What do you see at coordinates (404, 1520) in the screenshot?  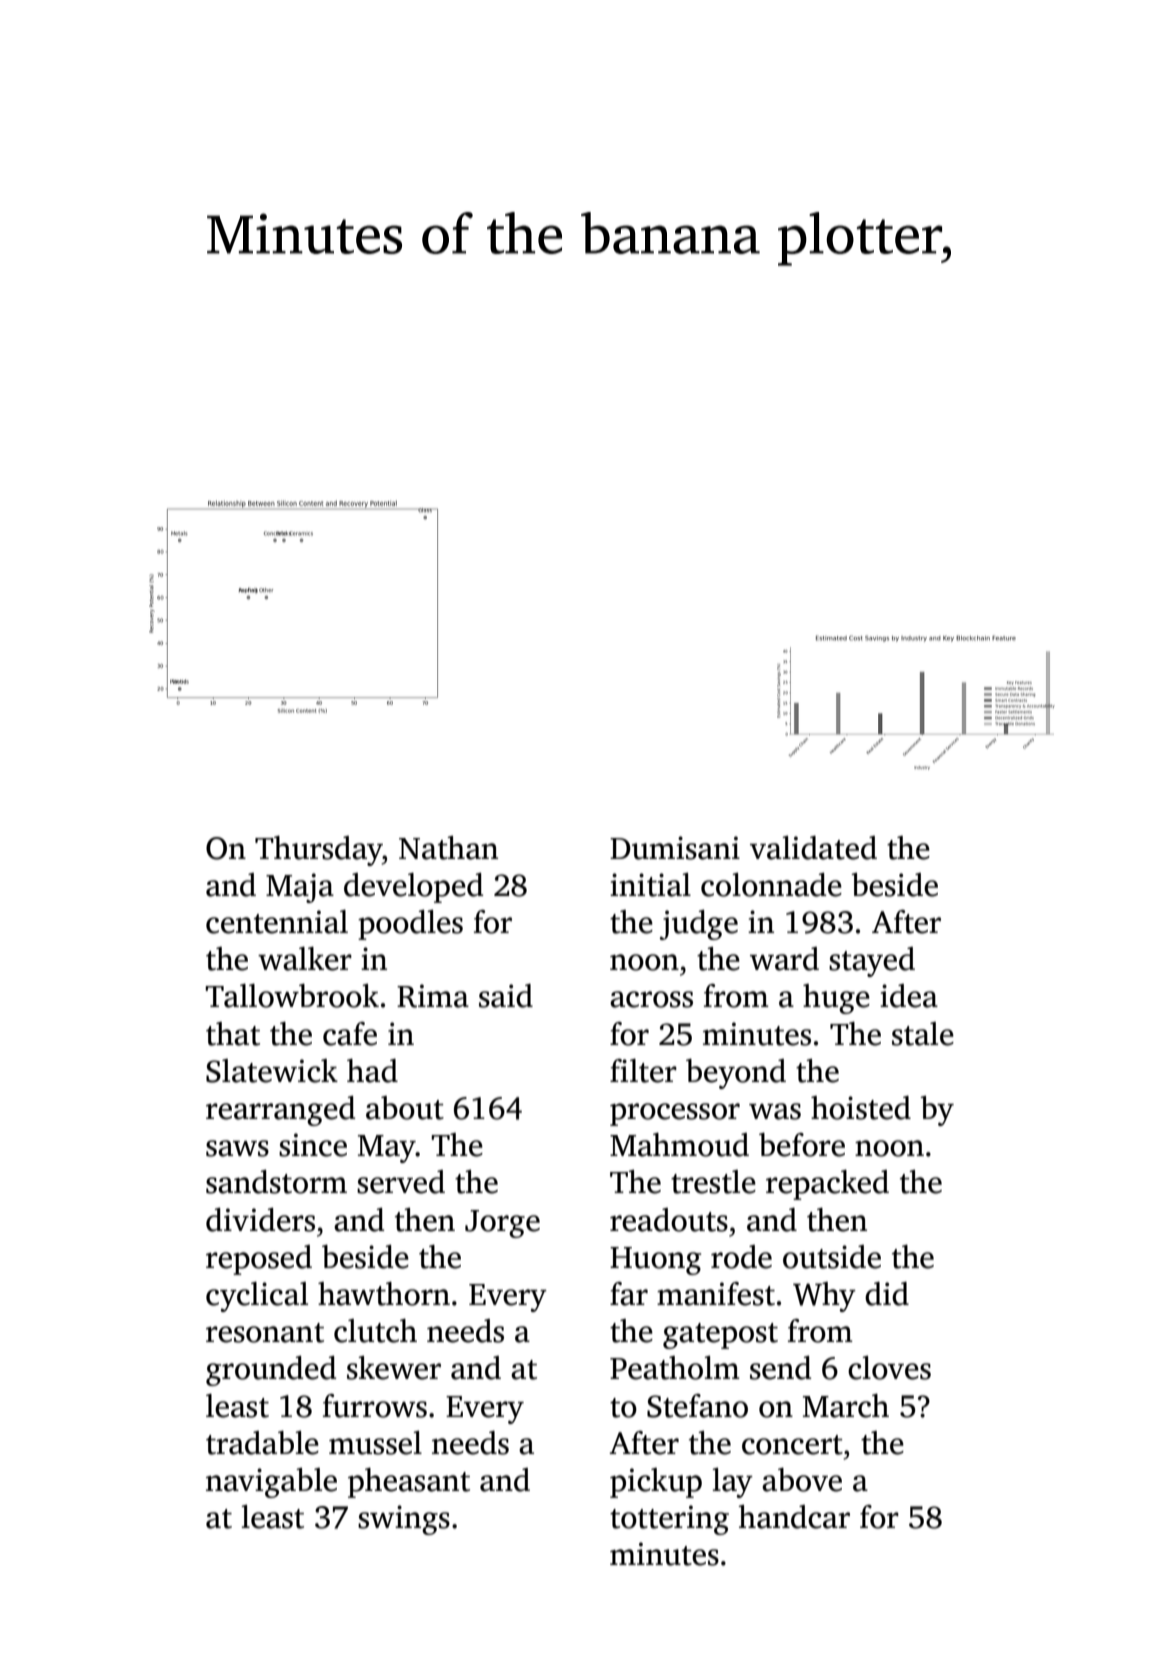 I see `swings` at bounding box center [404, 1520].
